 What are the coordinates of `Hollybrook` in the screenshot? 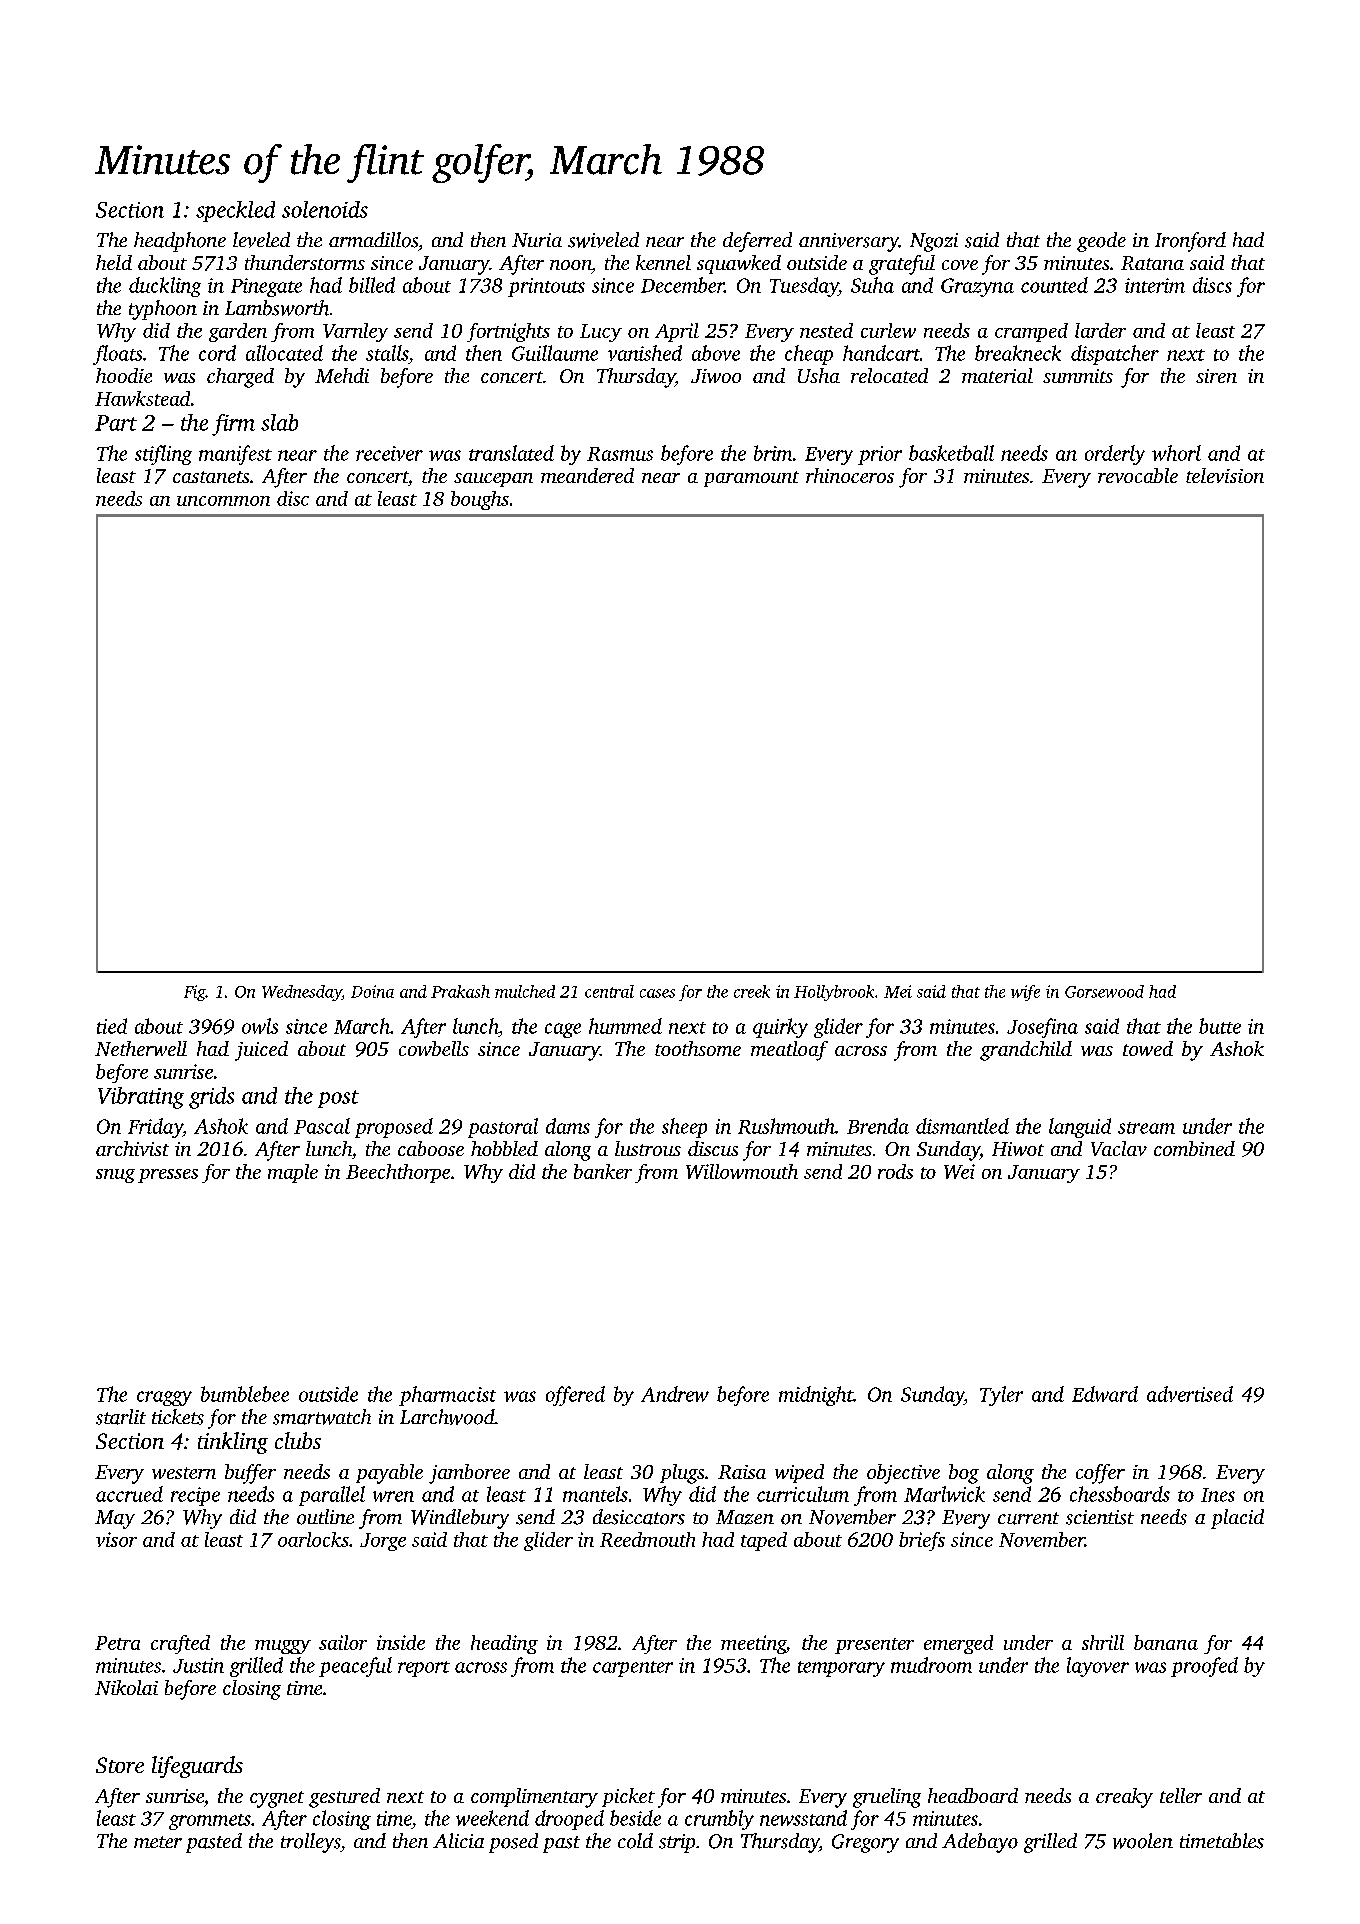 It's located at (834, 993).
